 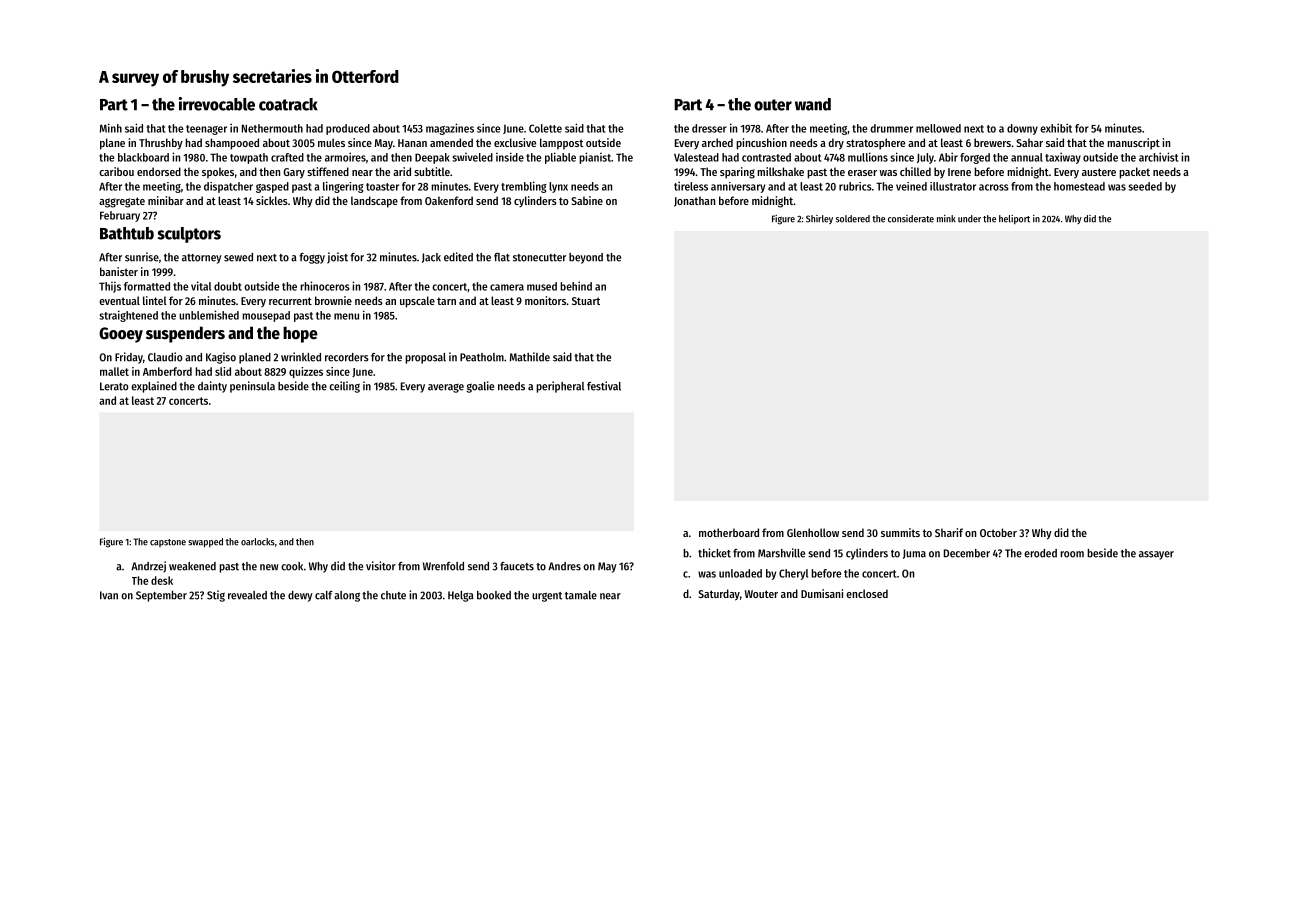 What do you see at coordinates (446, 388) in the screenshot?
I see `average` at bounding box center [446, 388].
